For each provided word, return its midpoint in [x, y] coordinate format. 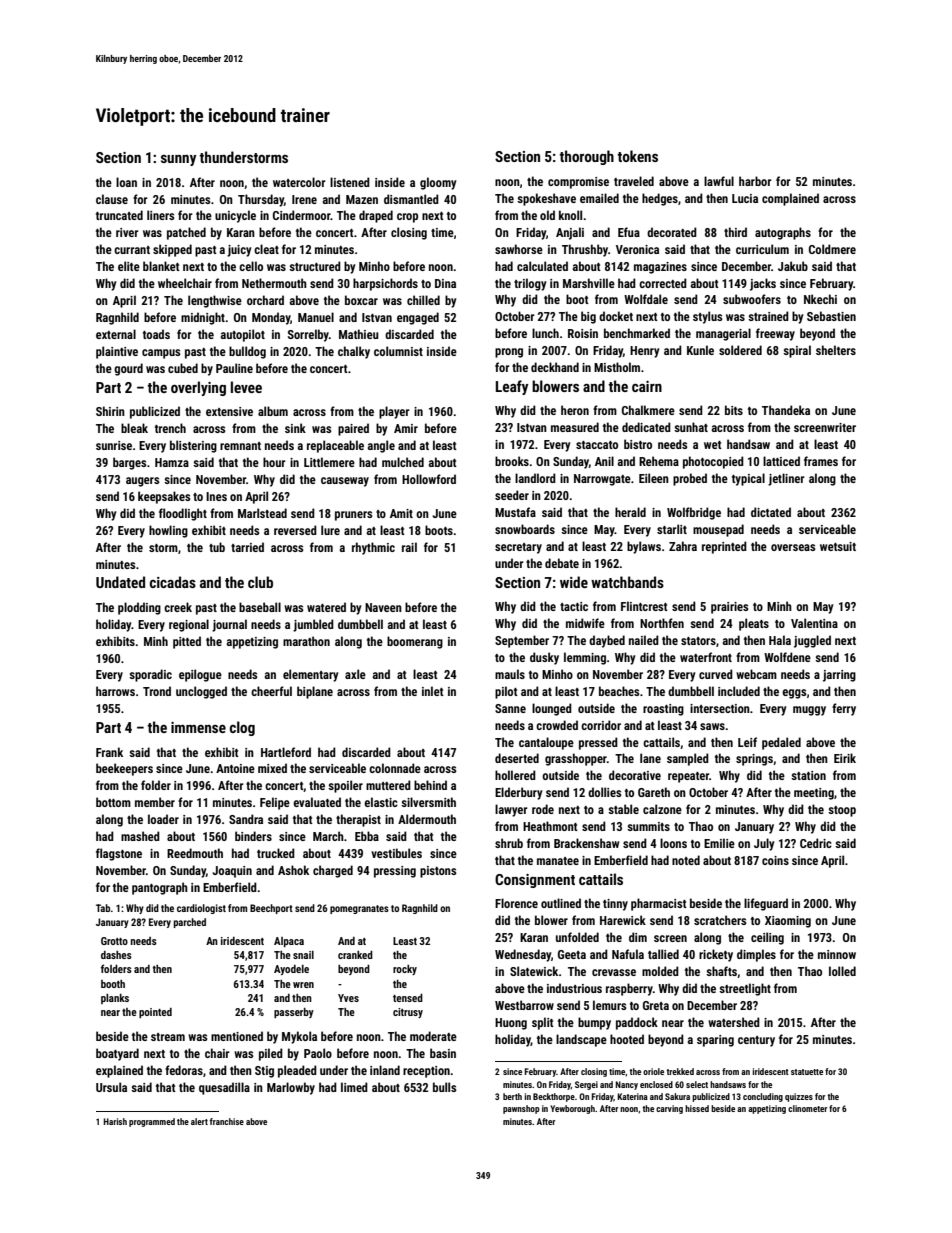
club [260, 582]
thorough [586, 157]
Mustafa [515, 512]
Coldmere [832, 249]
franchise [227, 1121]
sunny [178, 160]
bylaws [644, 547]
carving [669, 1109]
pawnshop [521, 1109]
